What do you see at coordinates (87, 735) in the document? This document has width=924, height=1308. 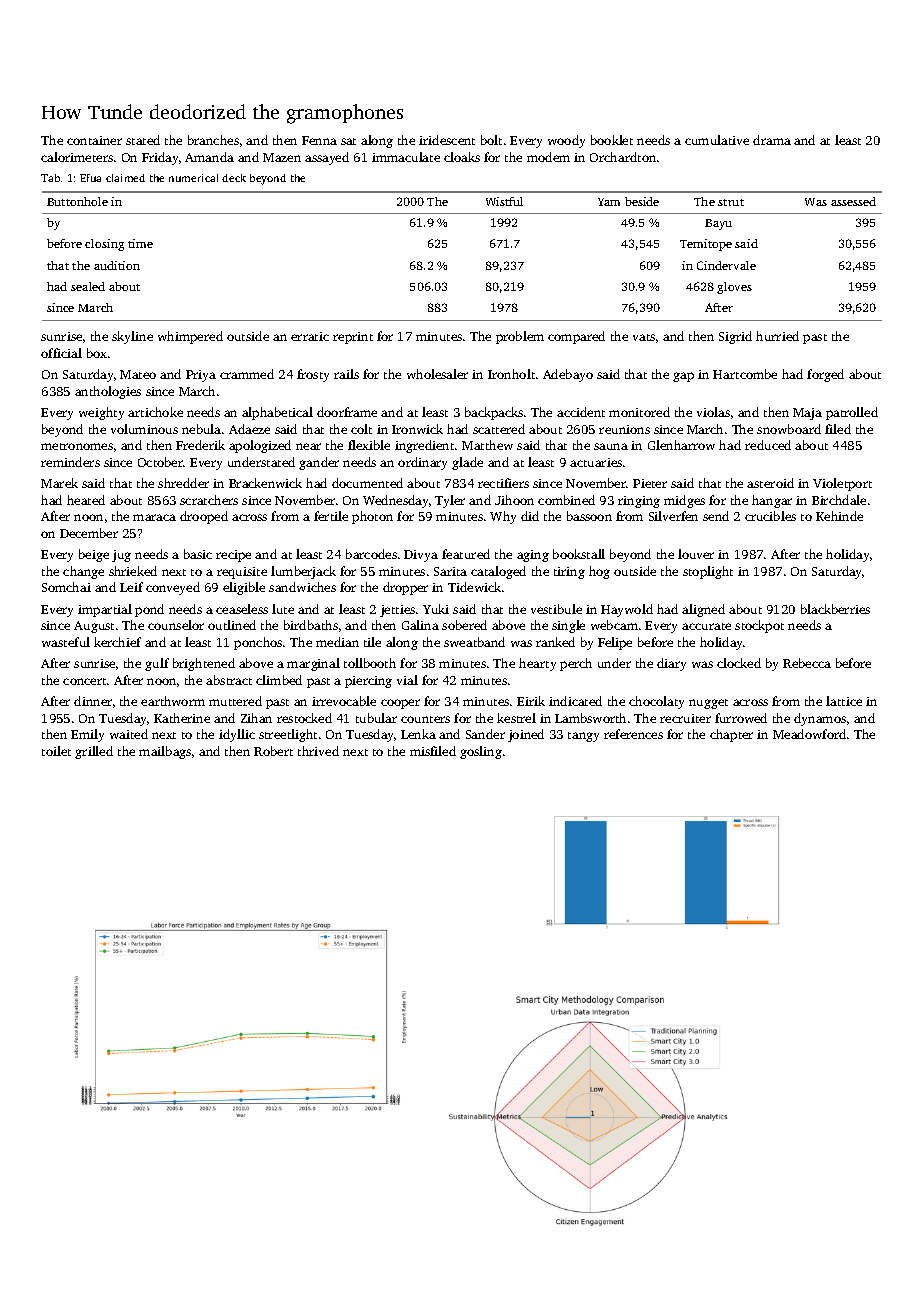 I see `Emily` at bounding box center [87, 735].
